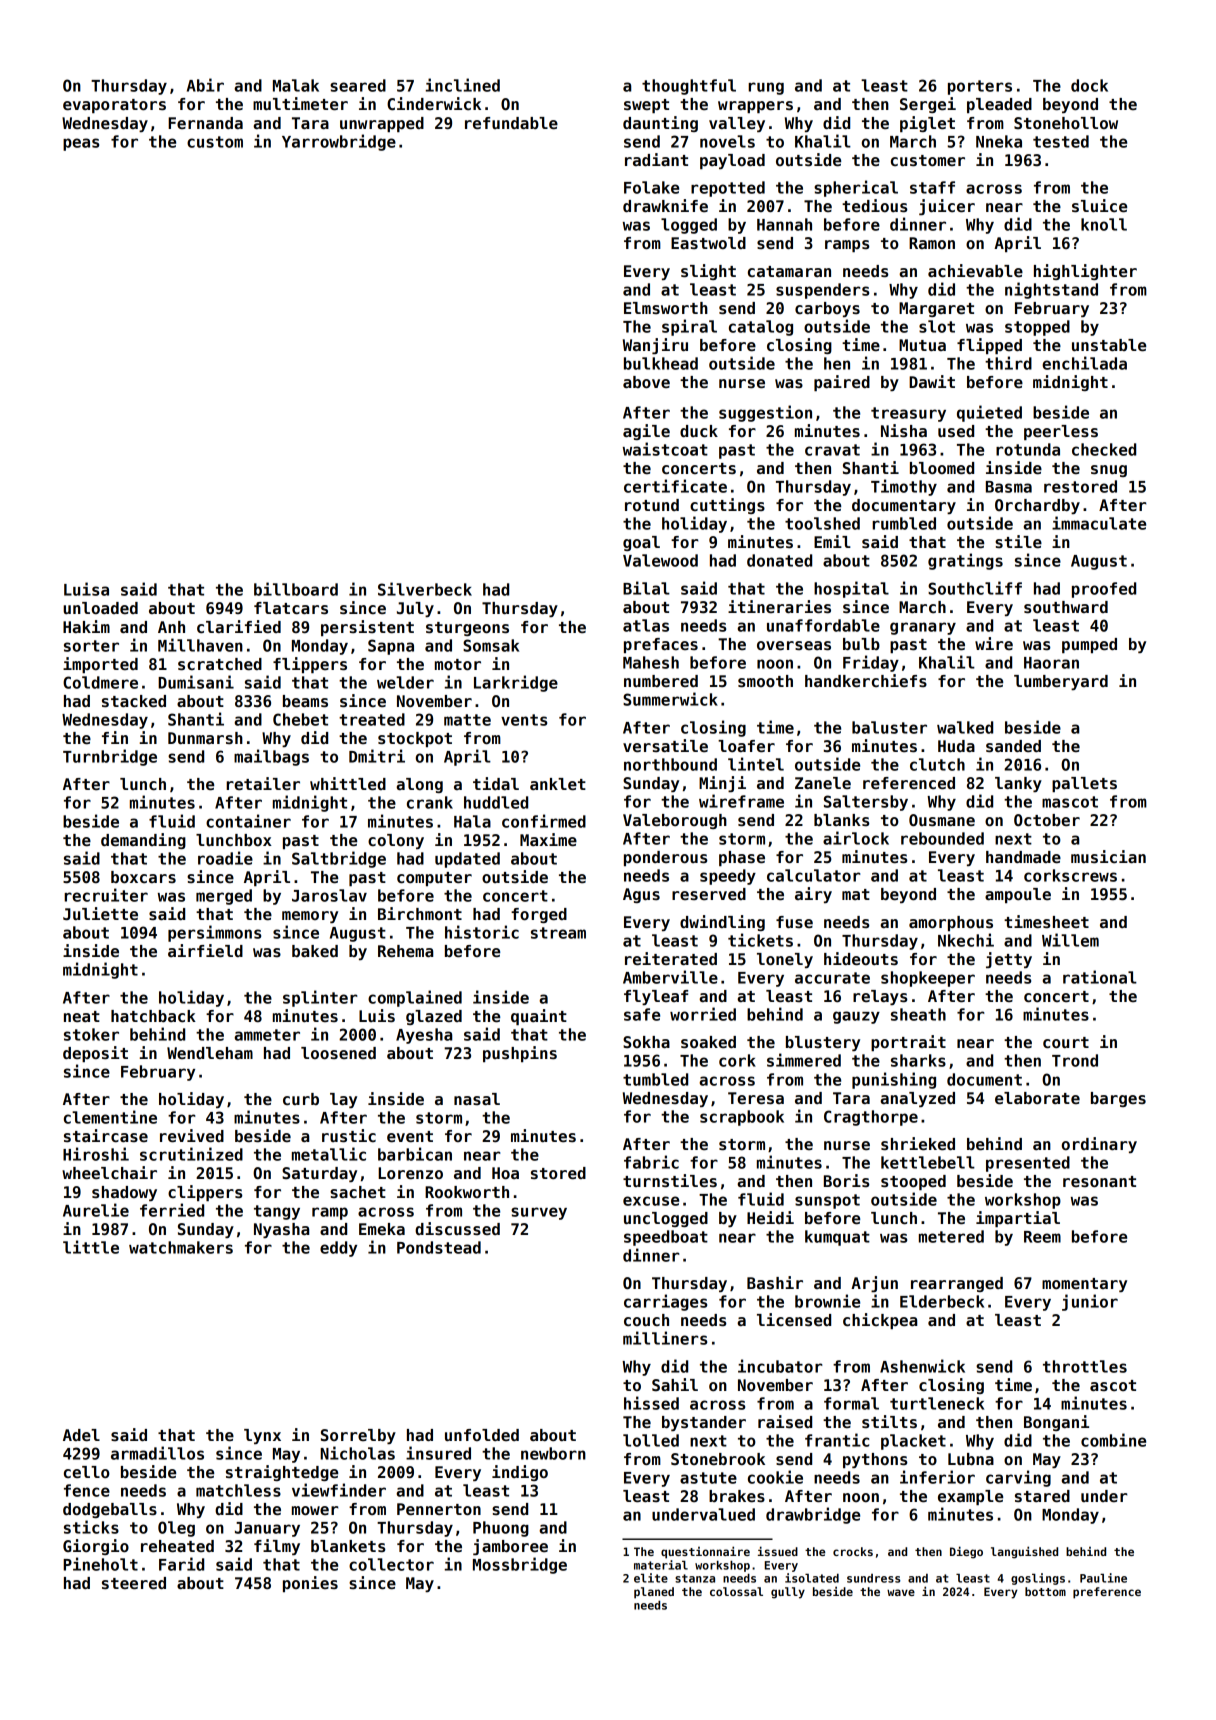 The width and height of the screenshot is (1216, 1720). Describe the element at coordinates (539, 1017) in the screenshot. I see `quaint` at that location.
